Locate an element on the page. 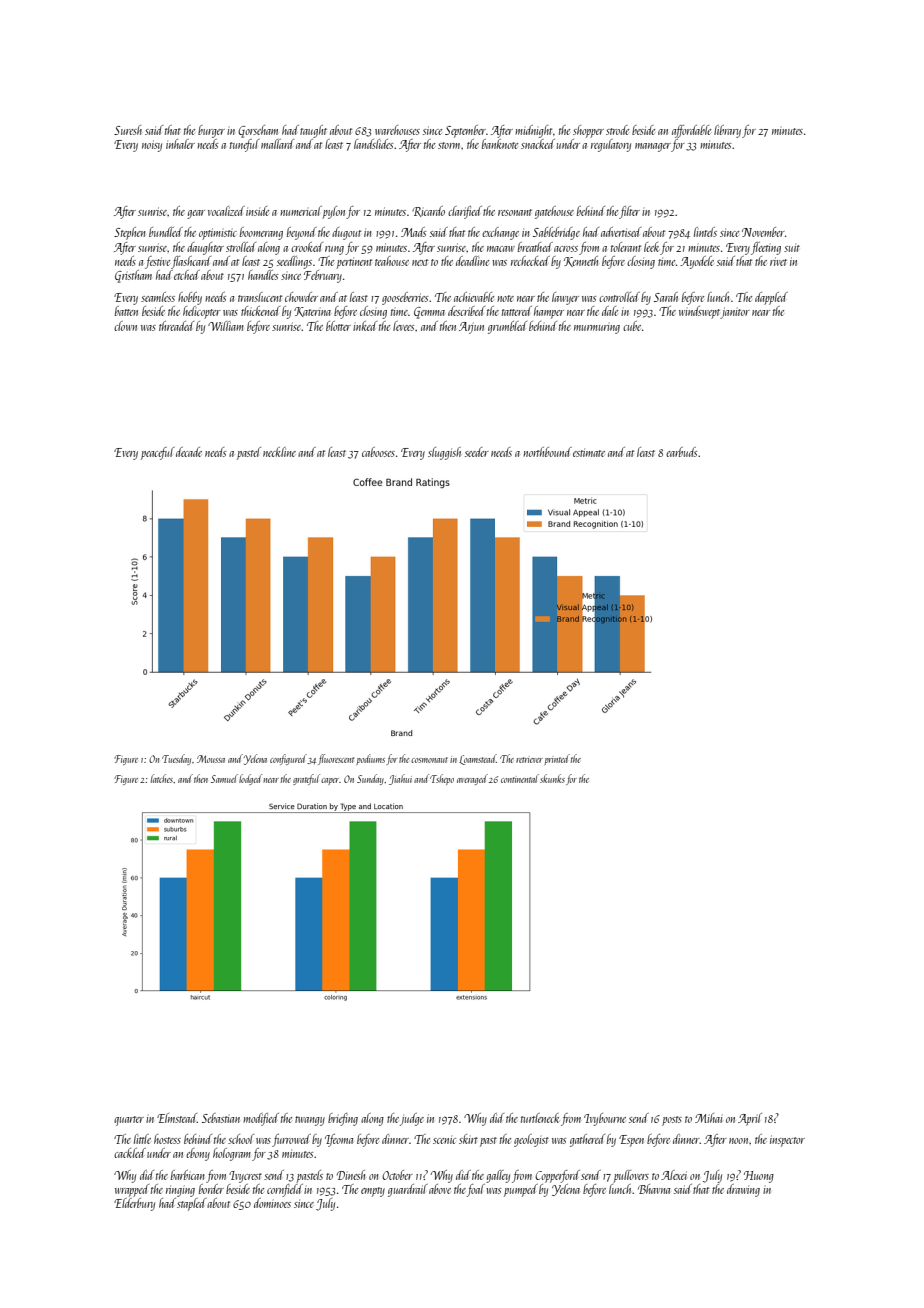 This page has width=924, height=1308. peaceful is located at coordinates (158, 453).
